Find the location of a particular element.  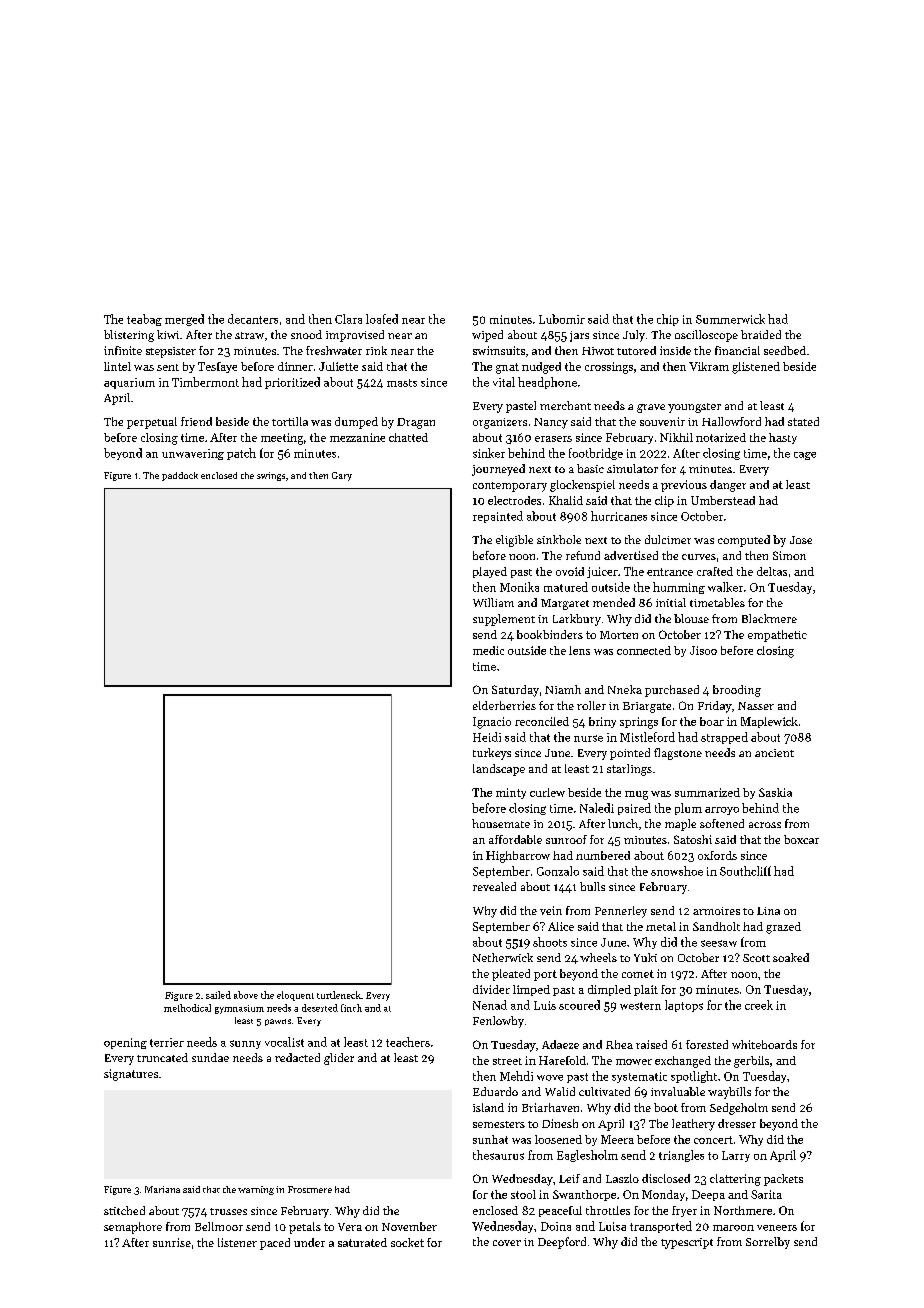

Jose is located at coordinates (801, 540).
